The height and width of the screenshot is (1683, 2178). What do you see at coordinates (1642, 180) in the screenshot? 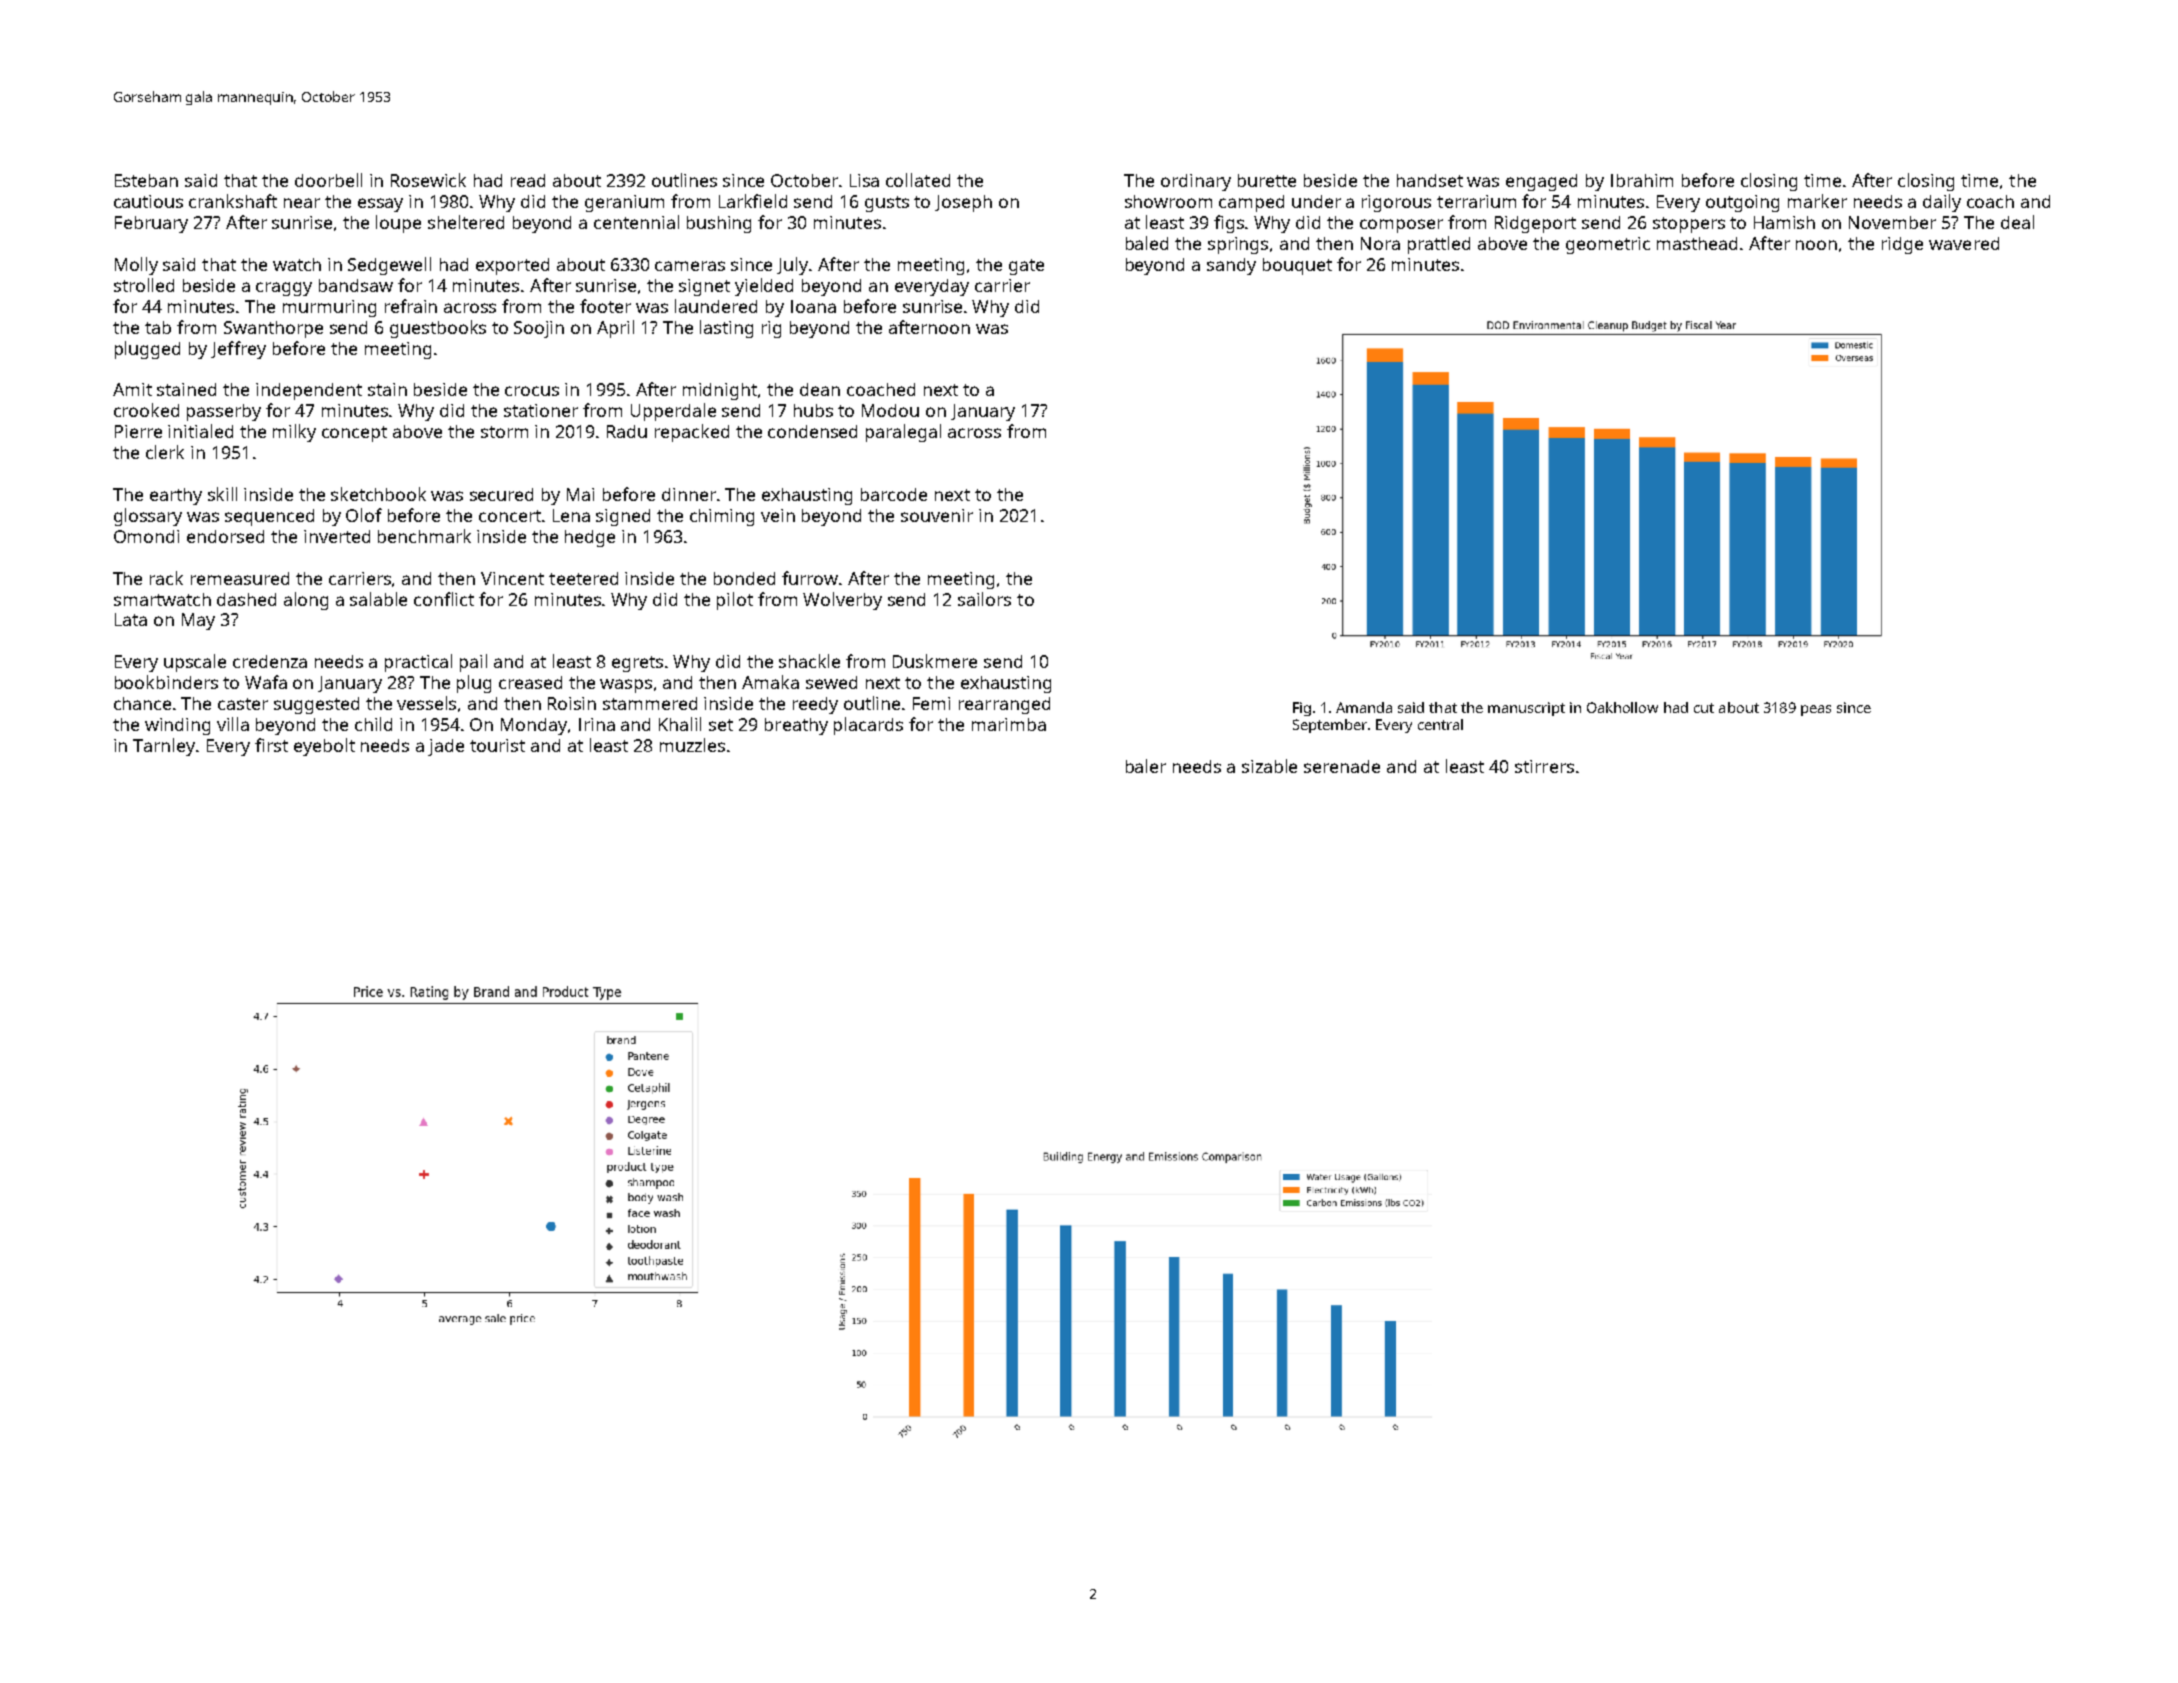
I see `Ibrahim` at bounding box center [1642, 180].
